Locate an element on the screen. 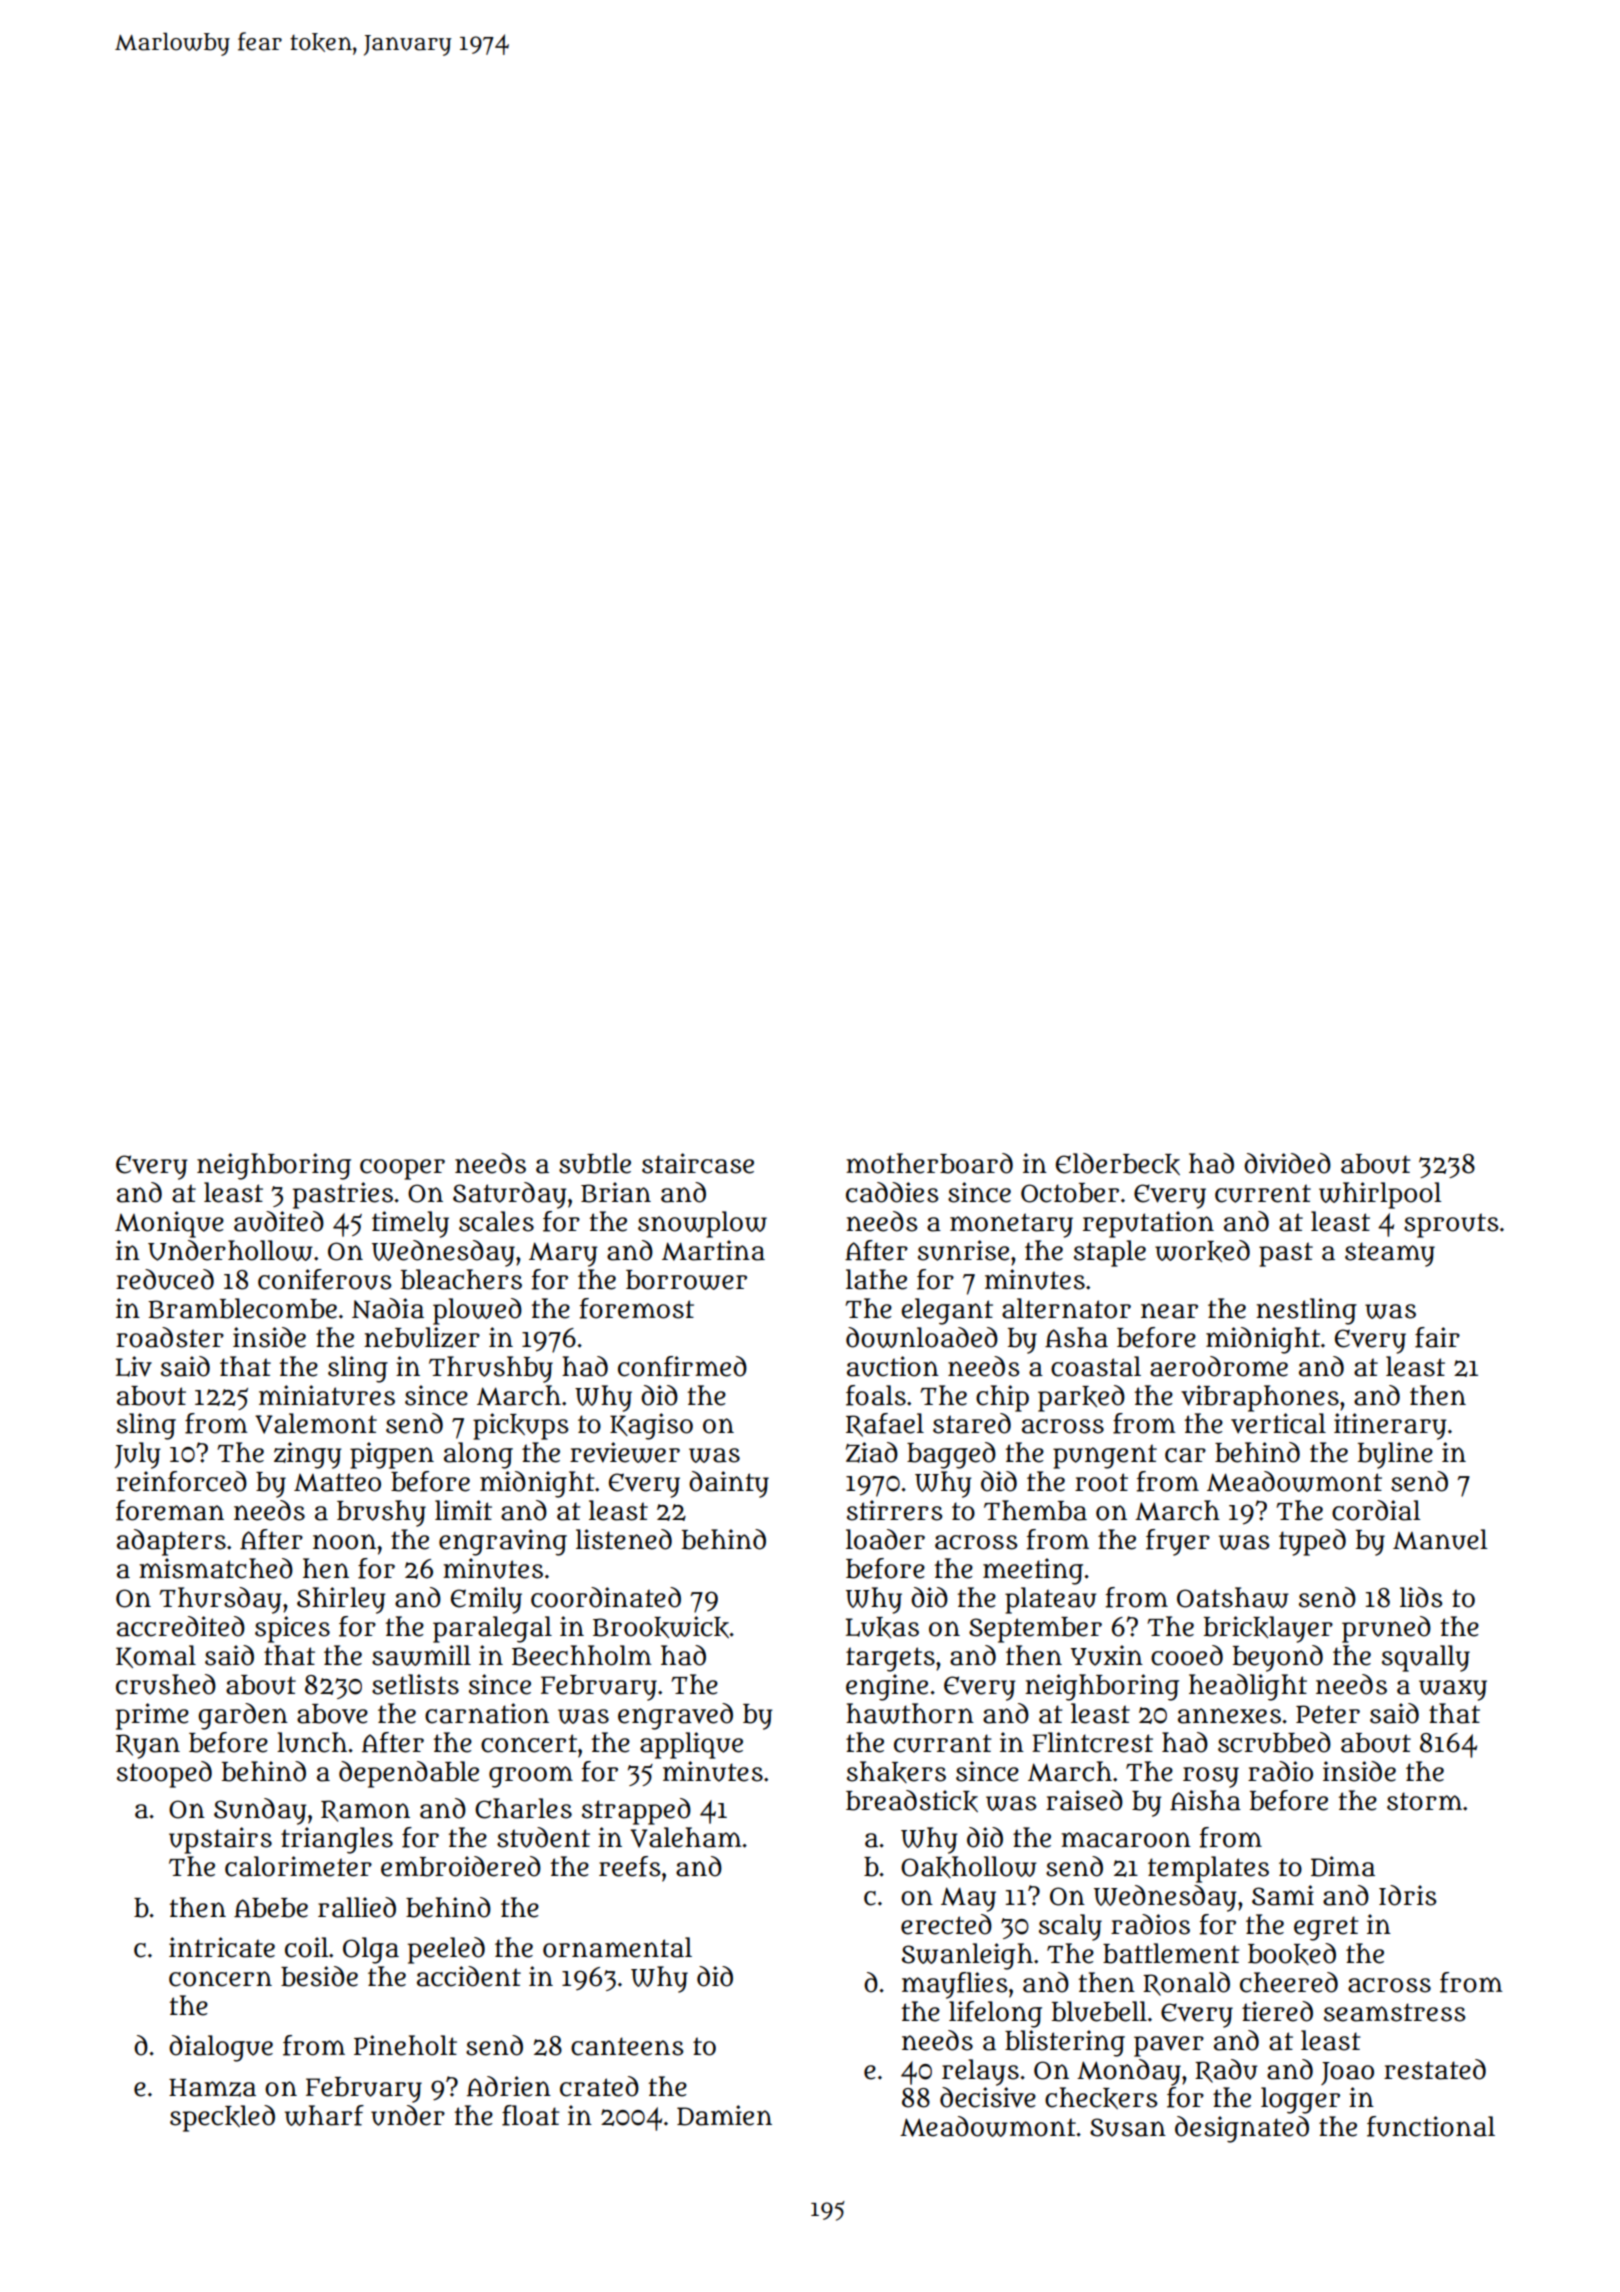 The width and height of the screenshot is (1620, 2292). upstairs is located at coordinates (220, 1840).
